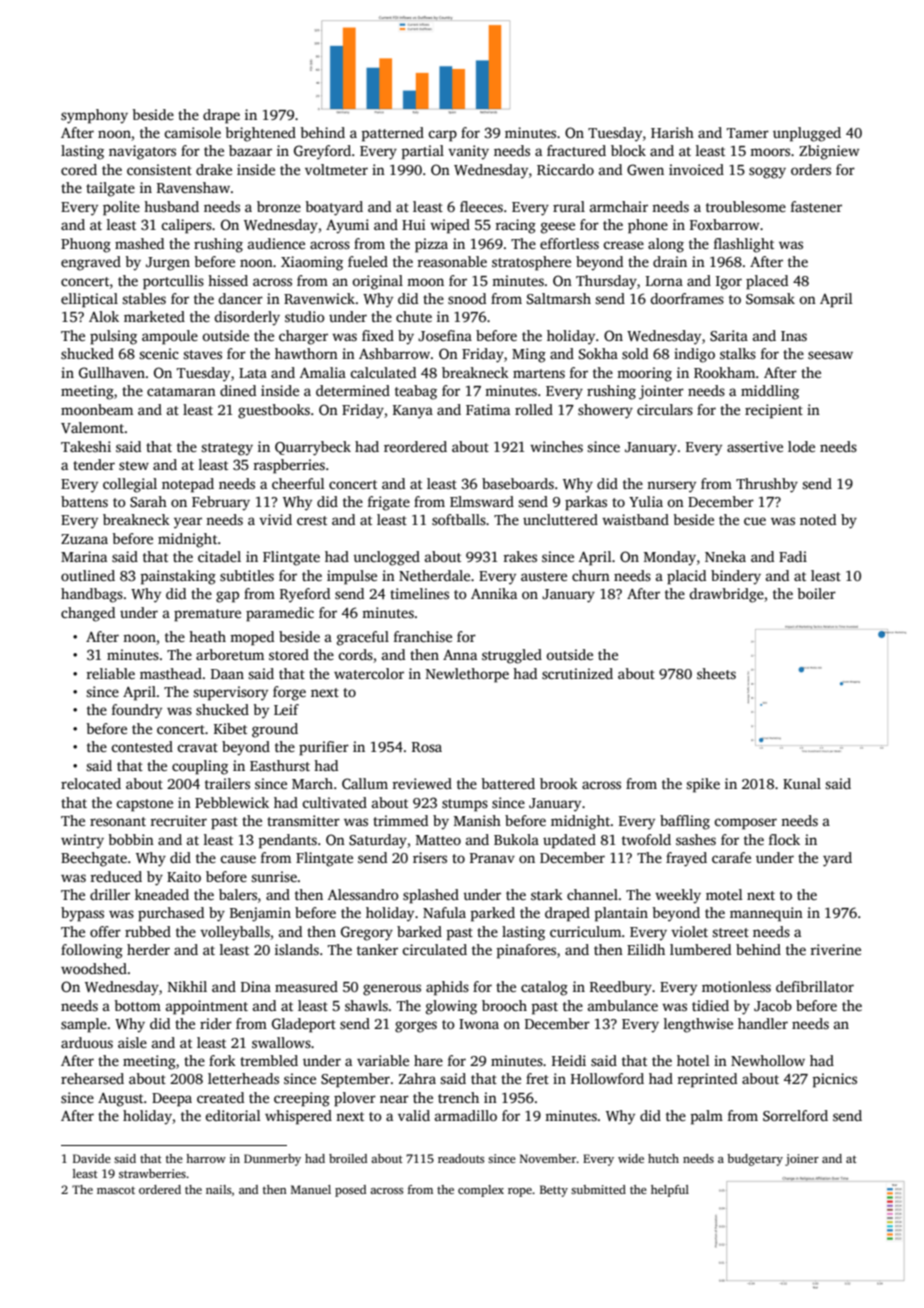 The image size is (924, 1308). Describe the element at coordinates (537, 1078) in the screenshot. I see `fret` at that location.
